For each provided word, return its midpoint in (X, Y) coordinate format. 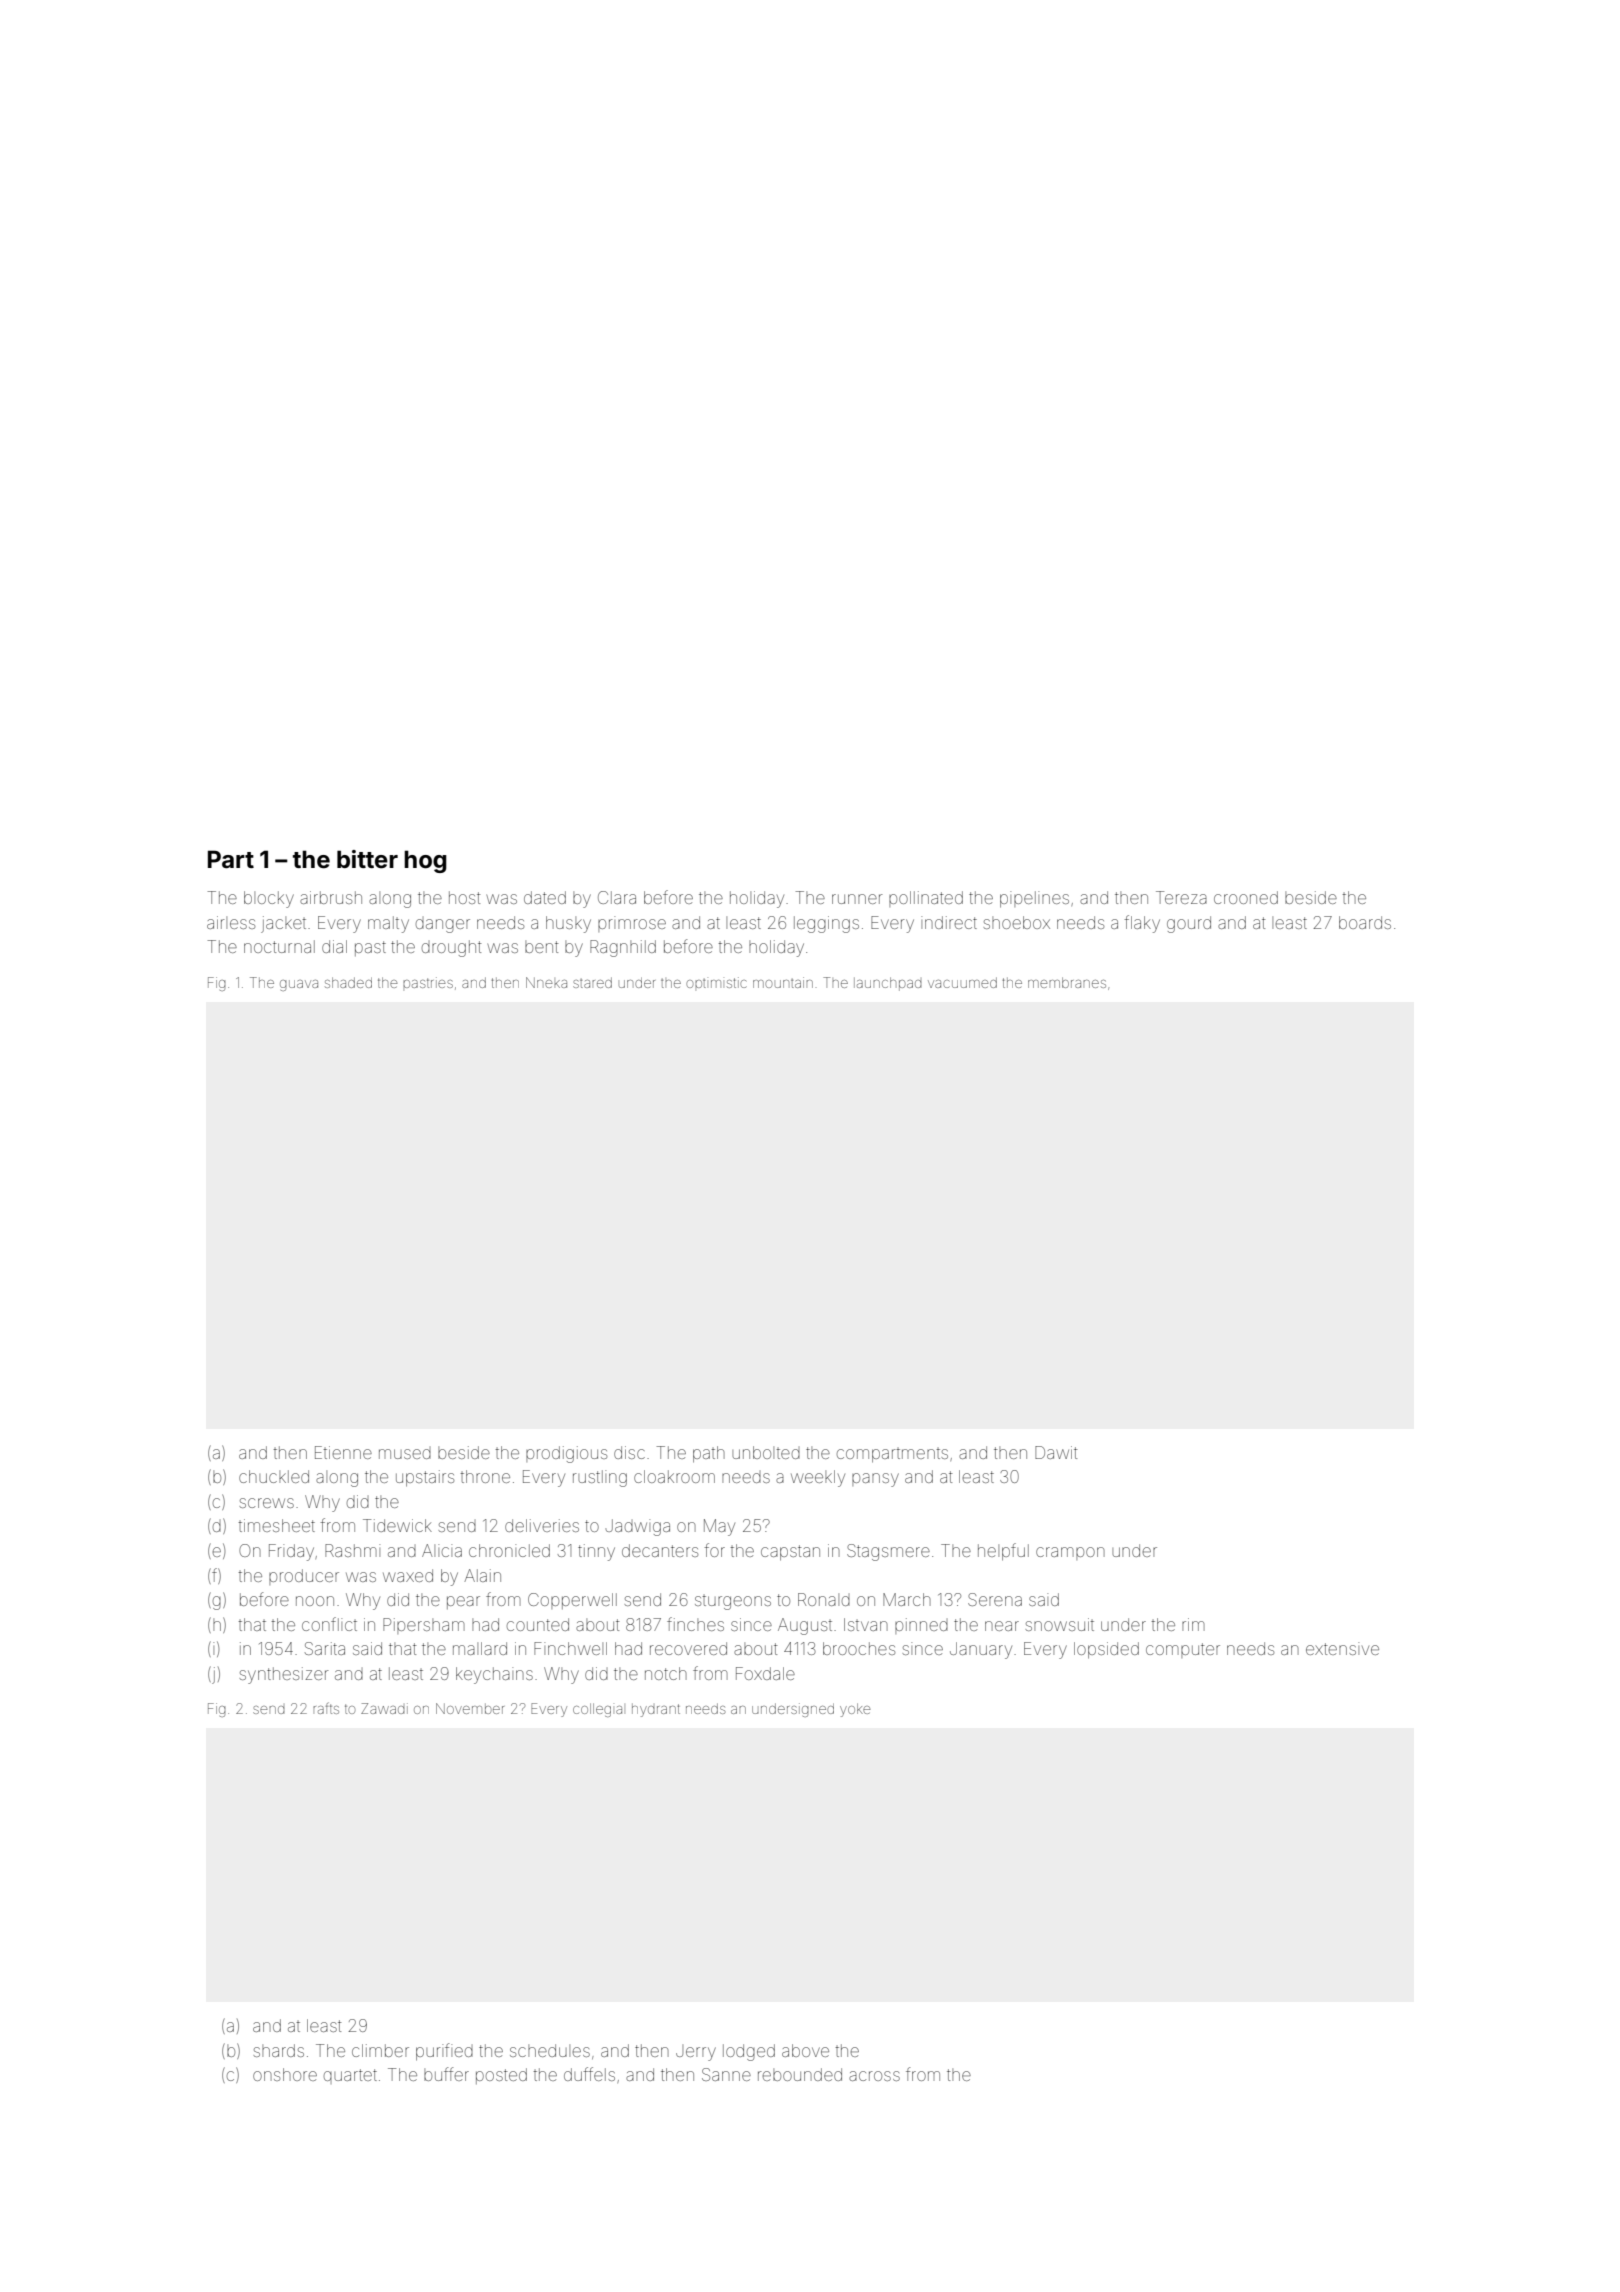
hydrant (656, 1710)
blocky (269, 899)
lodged (749, 2052)
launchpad (888, 984)
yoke (855, 1710)
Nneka (546, 982)
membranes (1067, 982)
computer (1183, 1650)
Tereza (1181, 897)
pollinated (926, 899)
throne (485, 1476)
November (470, 1708)
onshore (285, 2074)
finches (695, 1624)
